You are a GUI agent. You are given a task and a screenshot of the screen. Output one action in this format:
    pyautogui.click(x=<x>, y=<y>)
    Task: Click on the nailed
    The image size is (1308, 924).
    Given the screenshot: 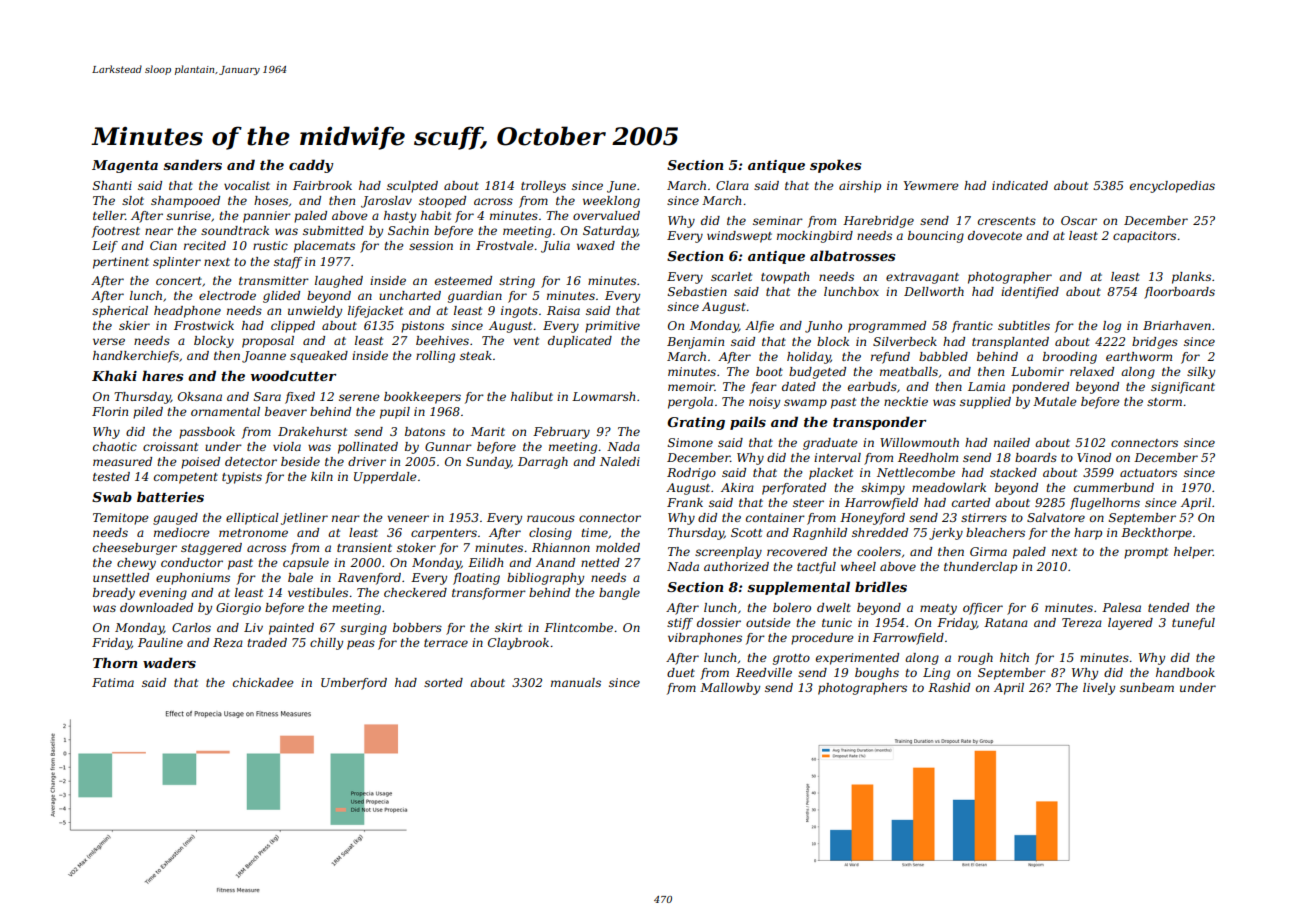 What is the action you would take?
    pyautogui.click(x=1012, y=442)
